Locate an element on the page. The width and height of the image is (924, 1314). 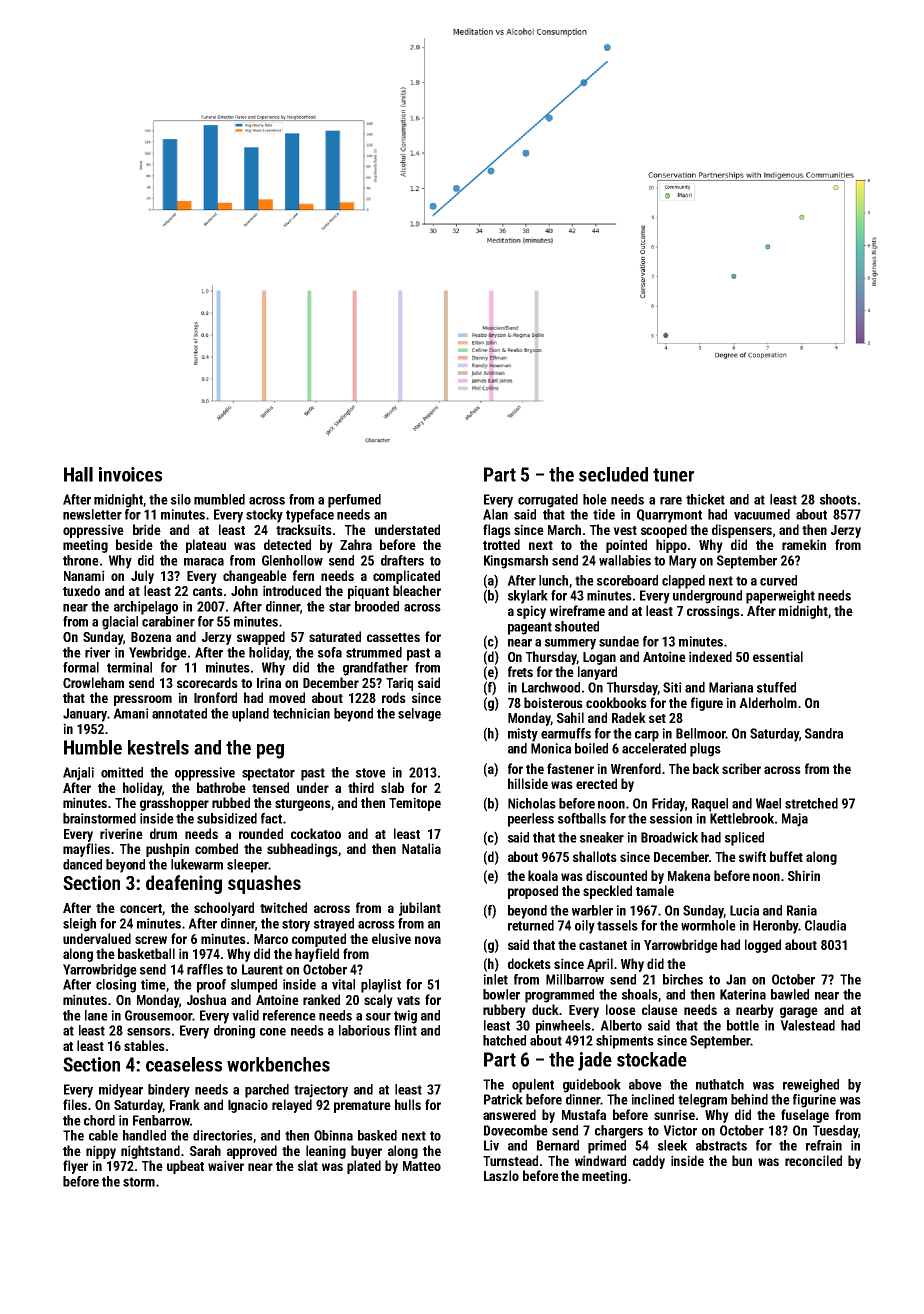
bathrobe is located at coordinates (221, 787).
